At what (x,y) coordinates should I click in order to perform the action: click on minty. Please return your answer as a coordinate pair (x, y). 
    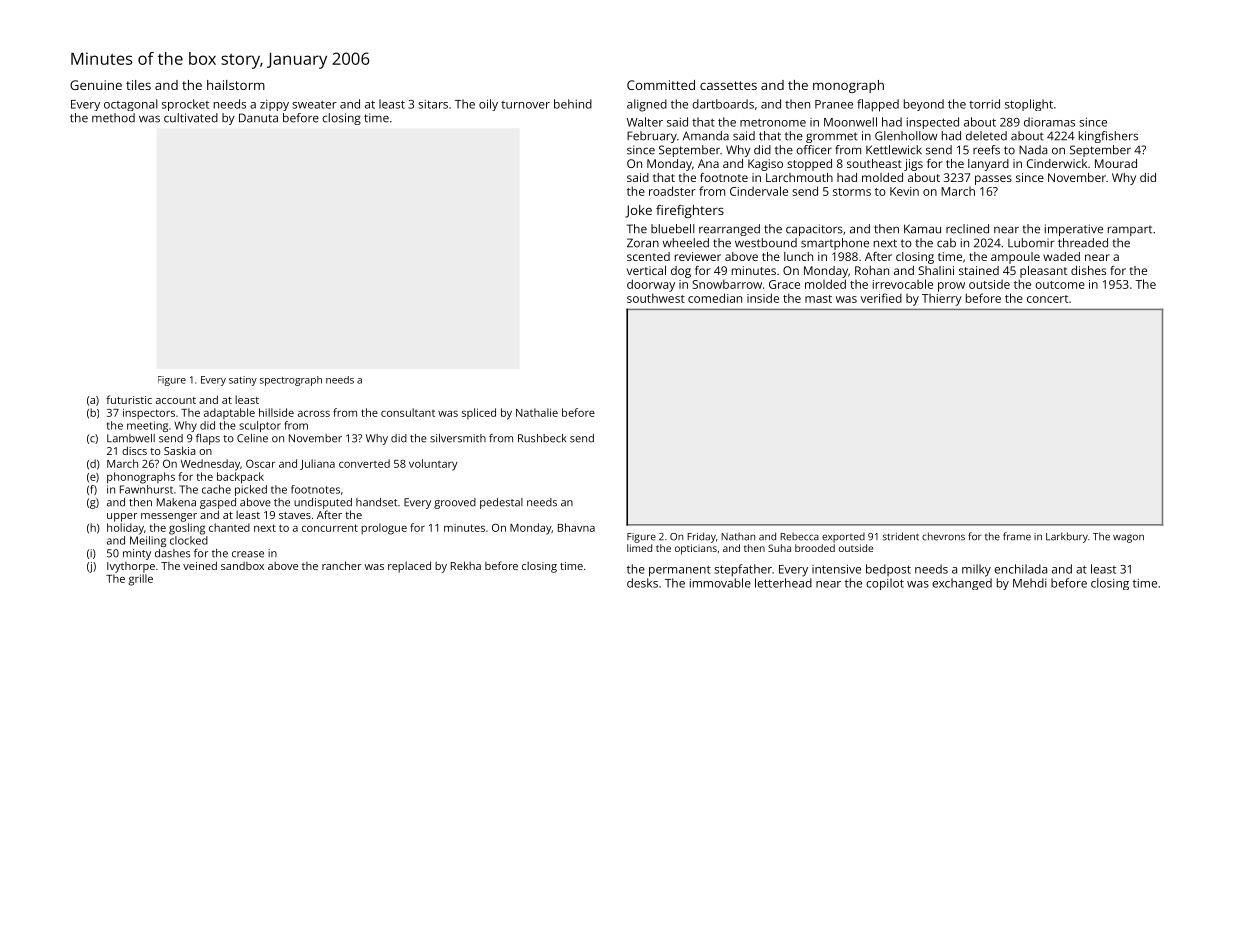
    Looking at the image, I should click on (137, 554).
